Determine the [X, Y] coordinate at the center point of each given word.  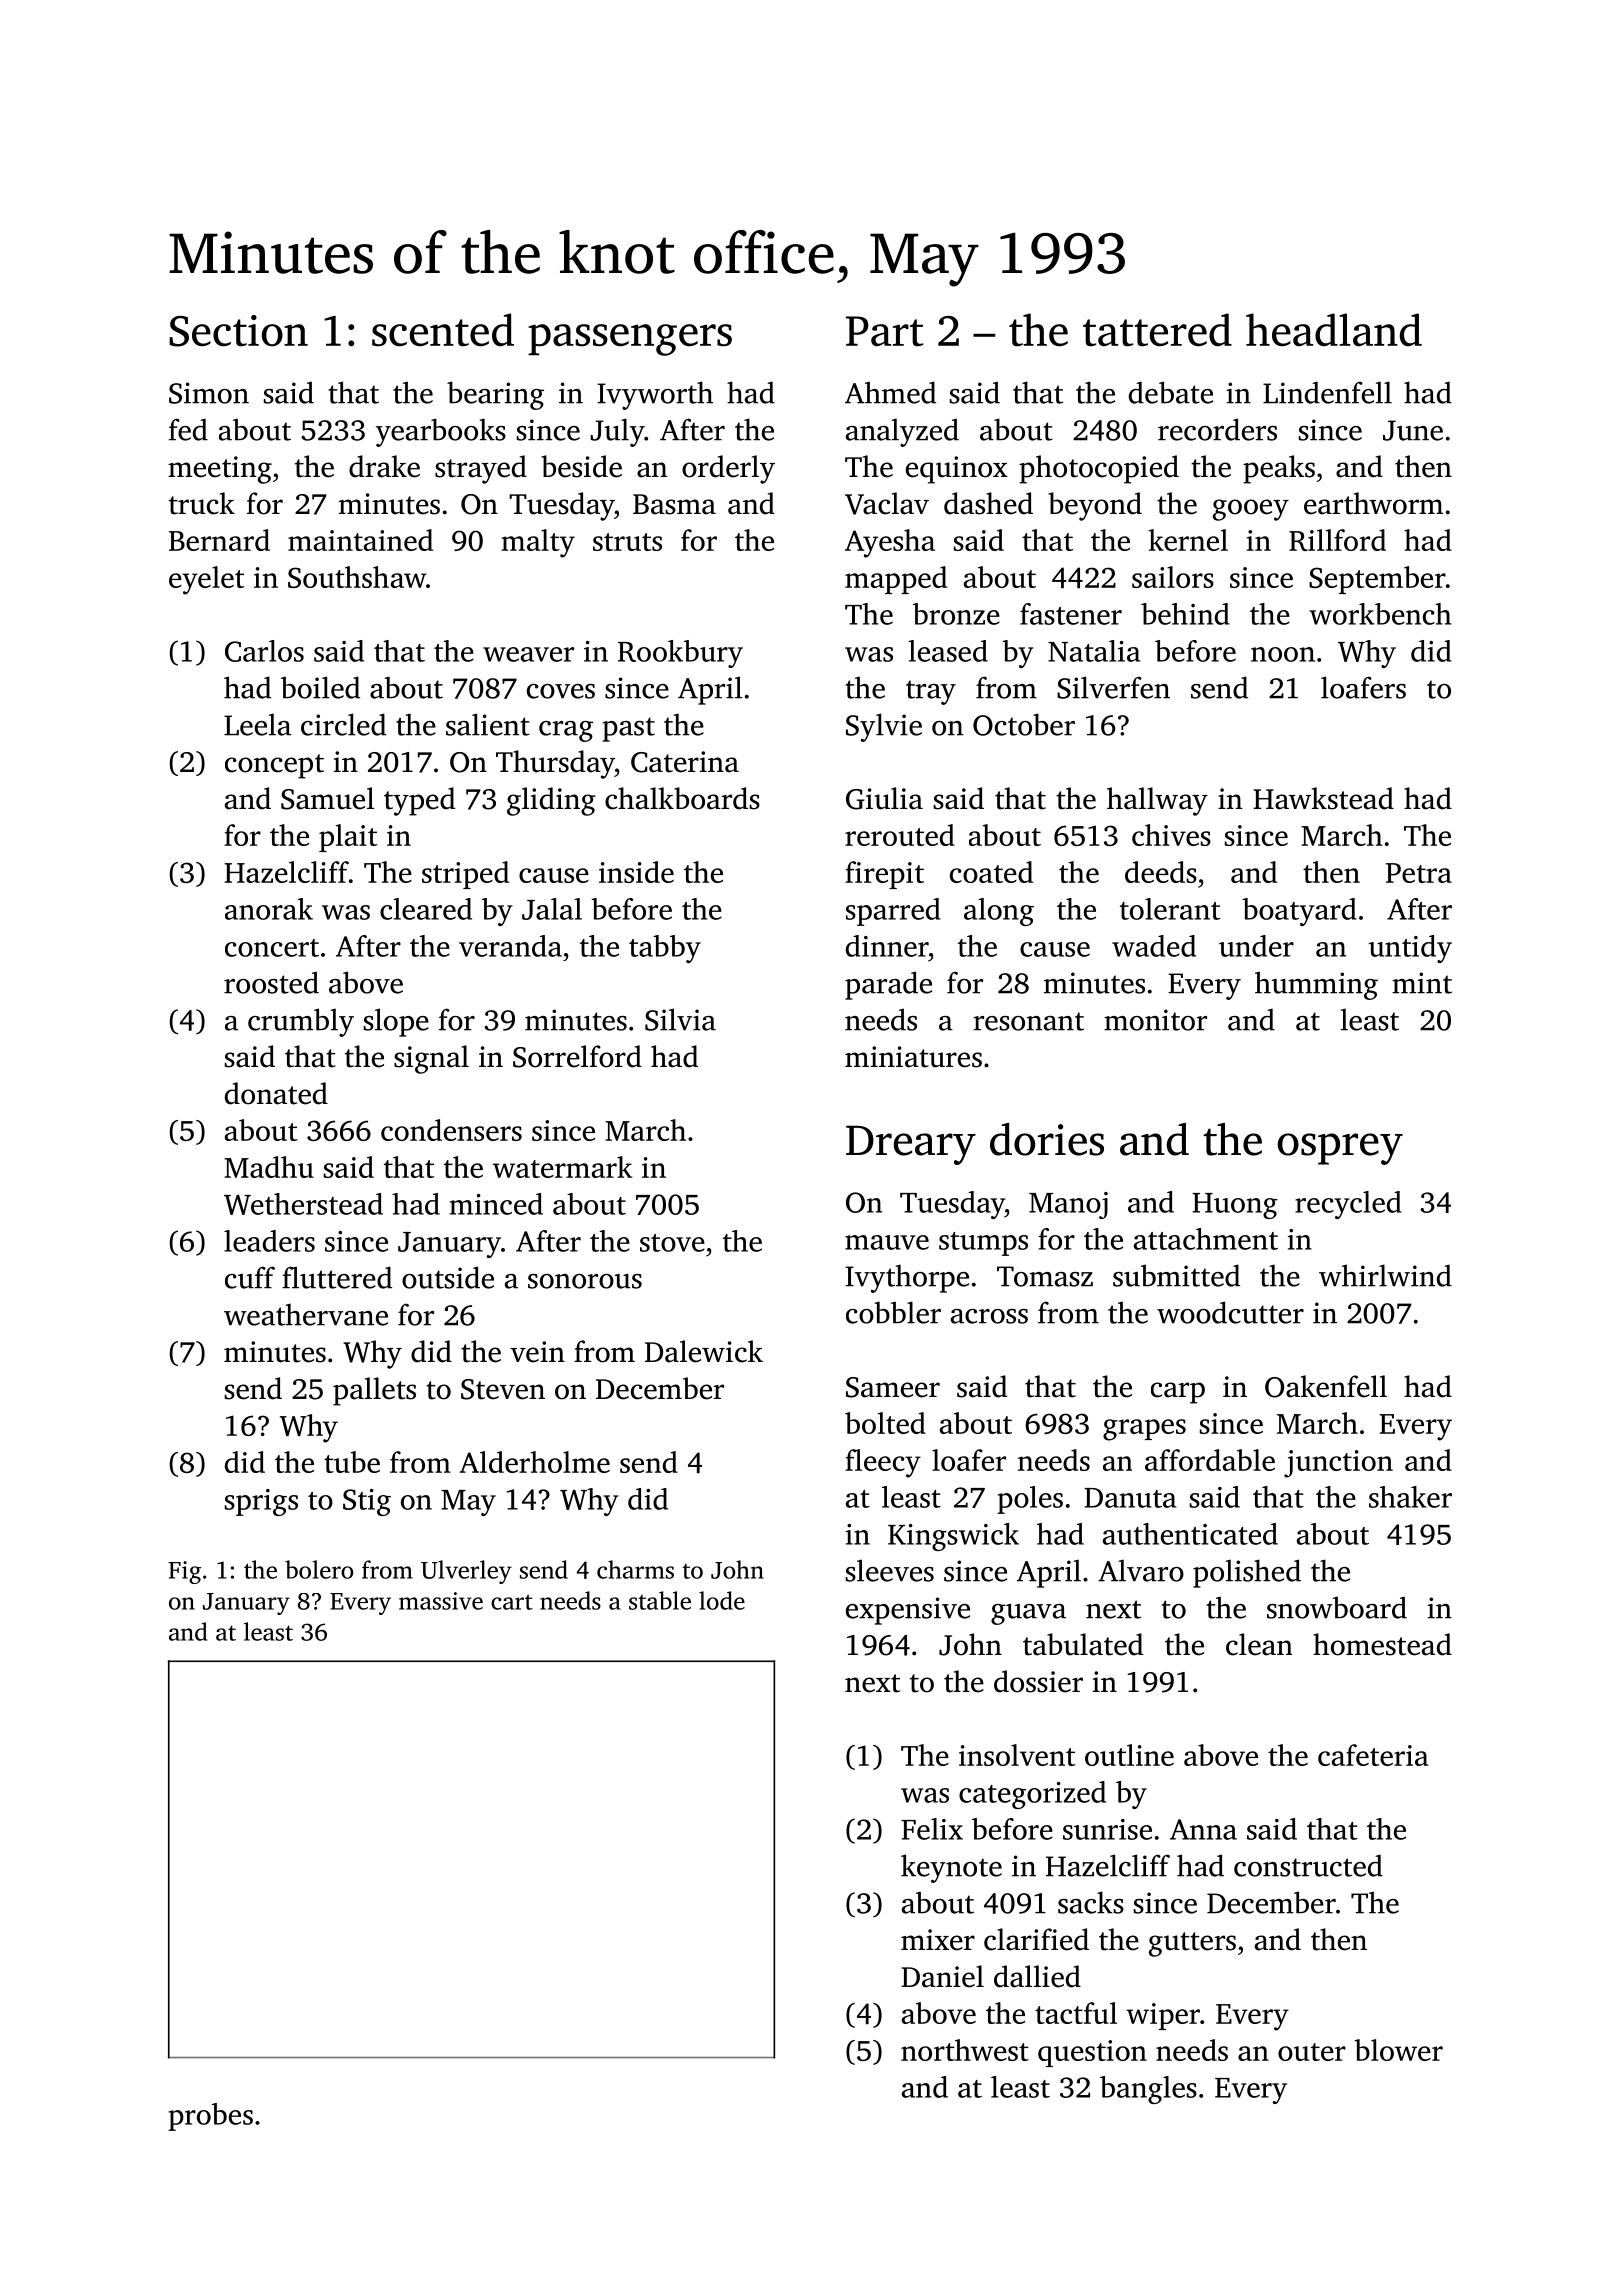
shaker [1410, 1497]
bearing [495, 395]
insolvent [1017, 1755]
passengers [630, 340]
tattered [1157, 330]
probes [210, 2117]
